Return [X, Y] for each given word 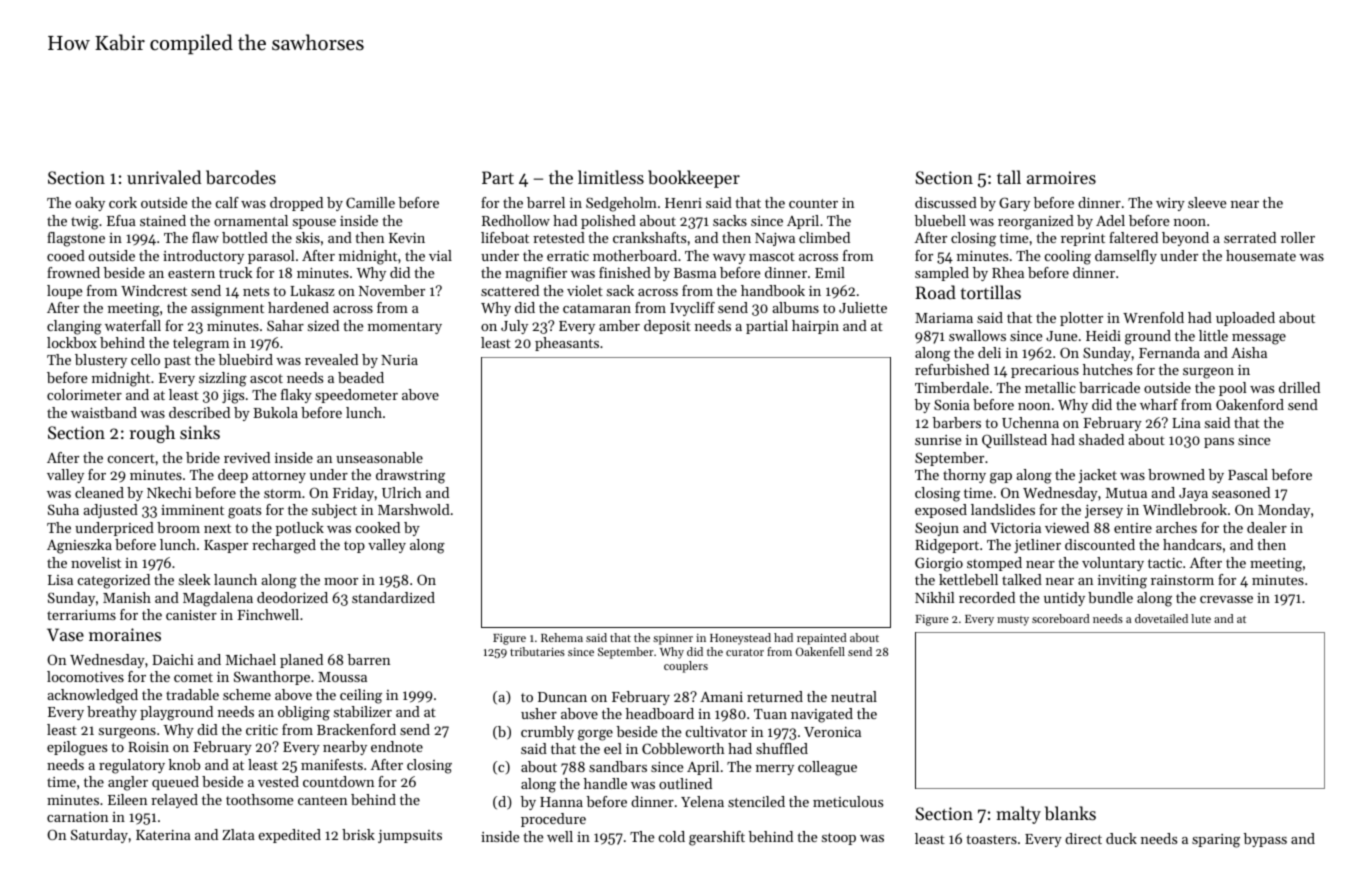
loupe [64, 292]
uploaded [1245, 319]
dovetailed [1161, 618]
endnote [397, 746]
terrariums [81, 615]
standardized [393, 597]
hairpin [815, 327]
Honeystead [740, 639]
